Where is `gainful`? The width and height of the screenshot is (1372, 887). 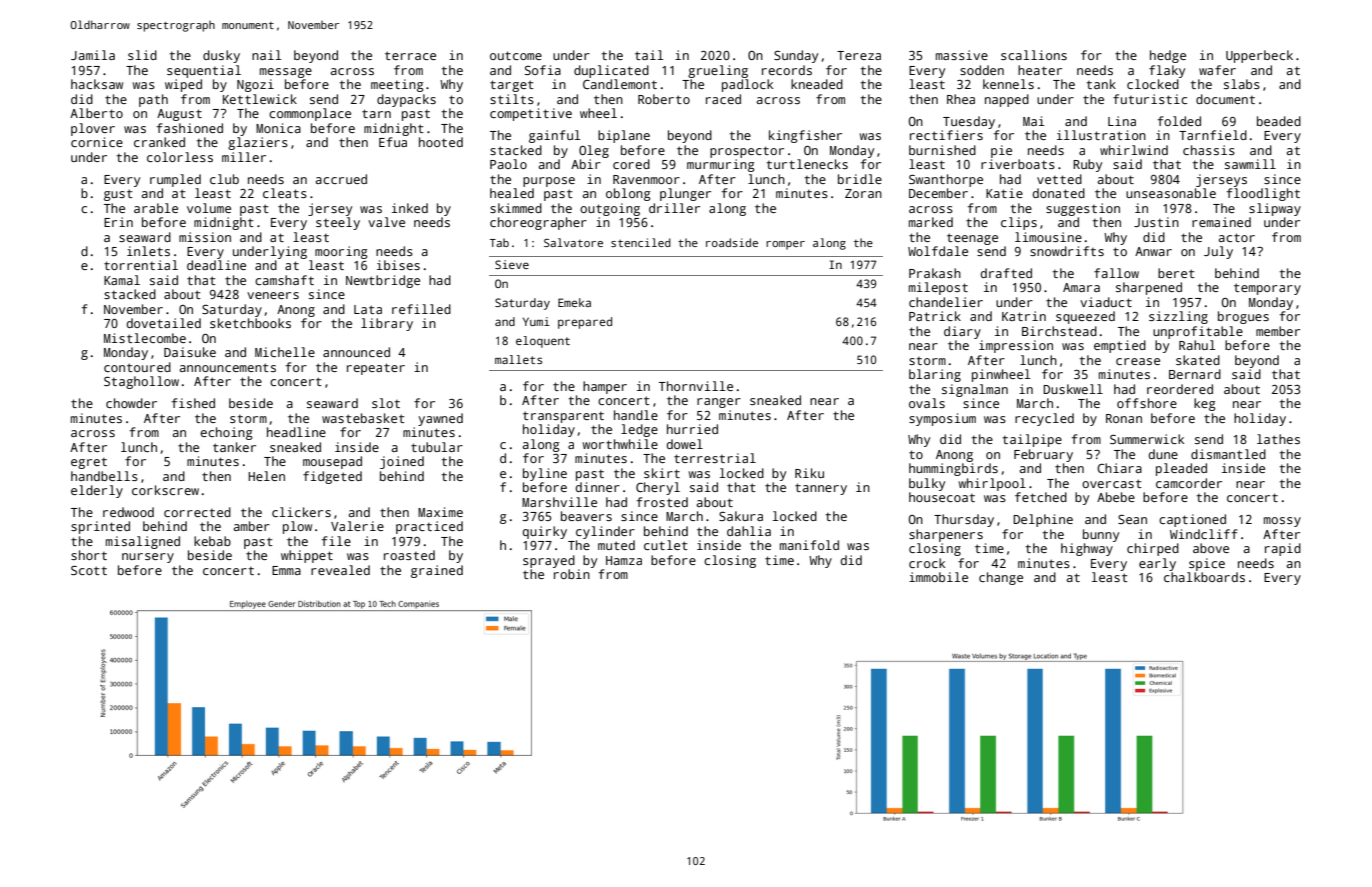 gainful is located at coordinates (554, 136).
